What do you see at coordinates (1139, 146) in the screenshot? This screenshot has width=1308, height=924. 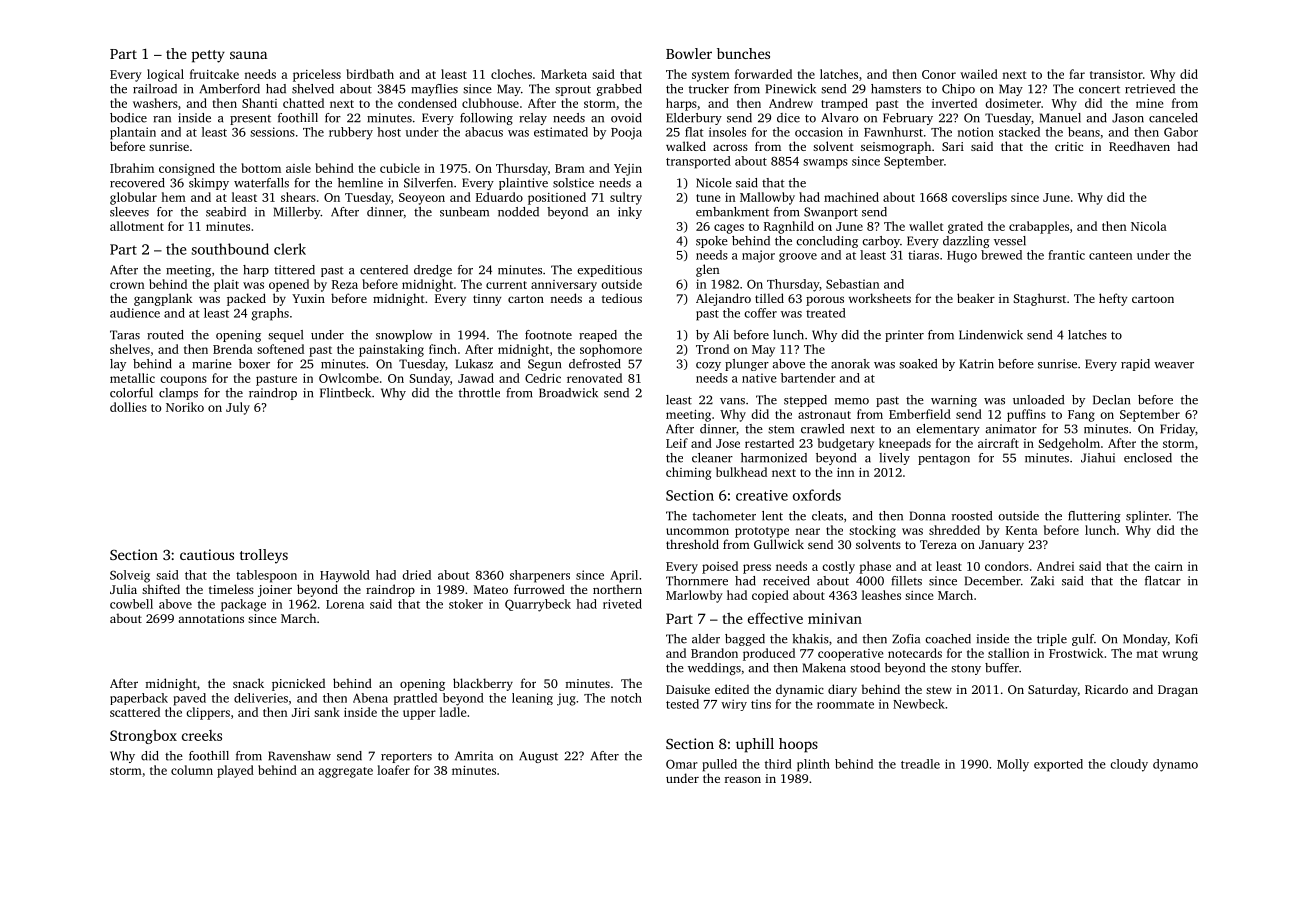 I see `Reedhaven` at bounding box center [1139, 146].
